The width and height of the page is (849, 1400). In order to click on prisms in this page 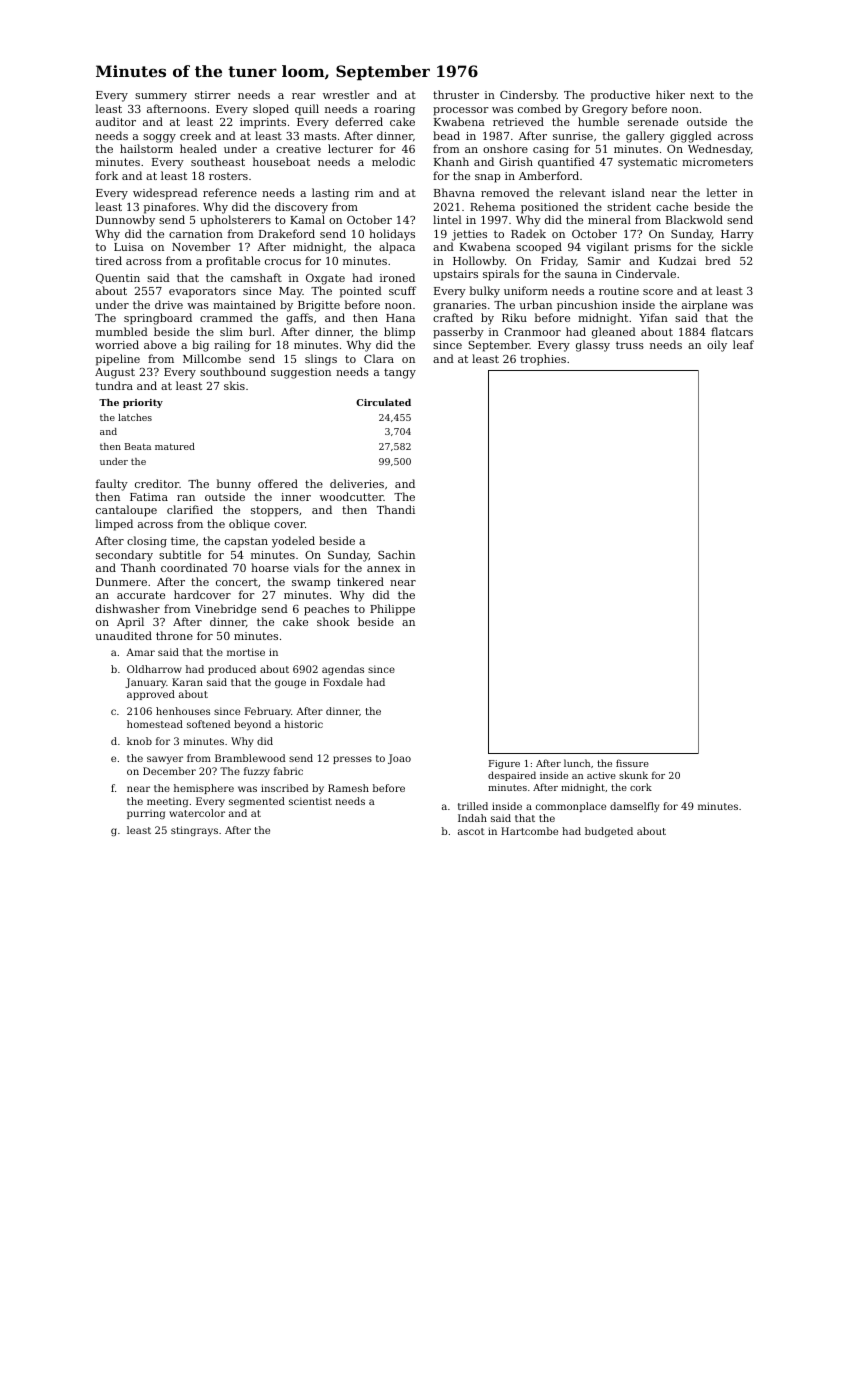, I will do `click(652, 248)`.
